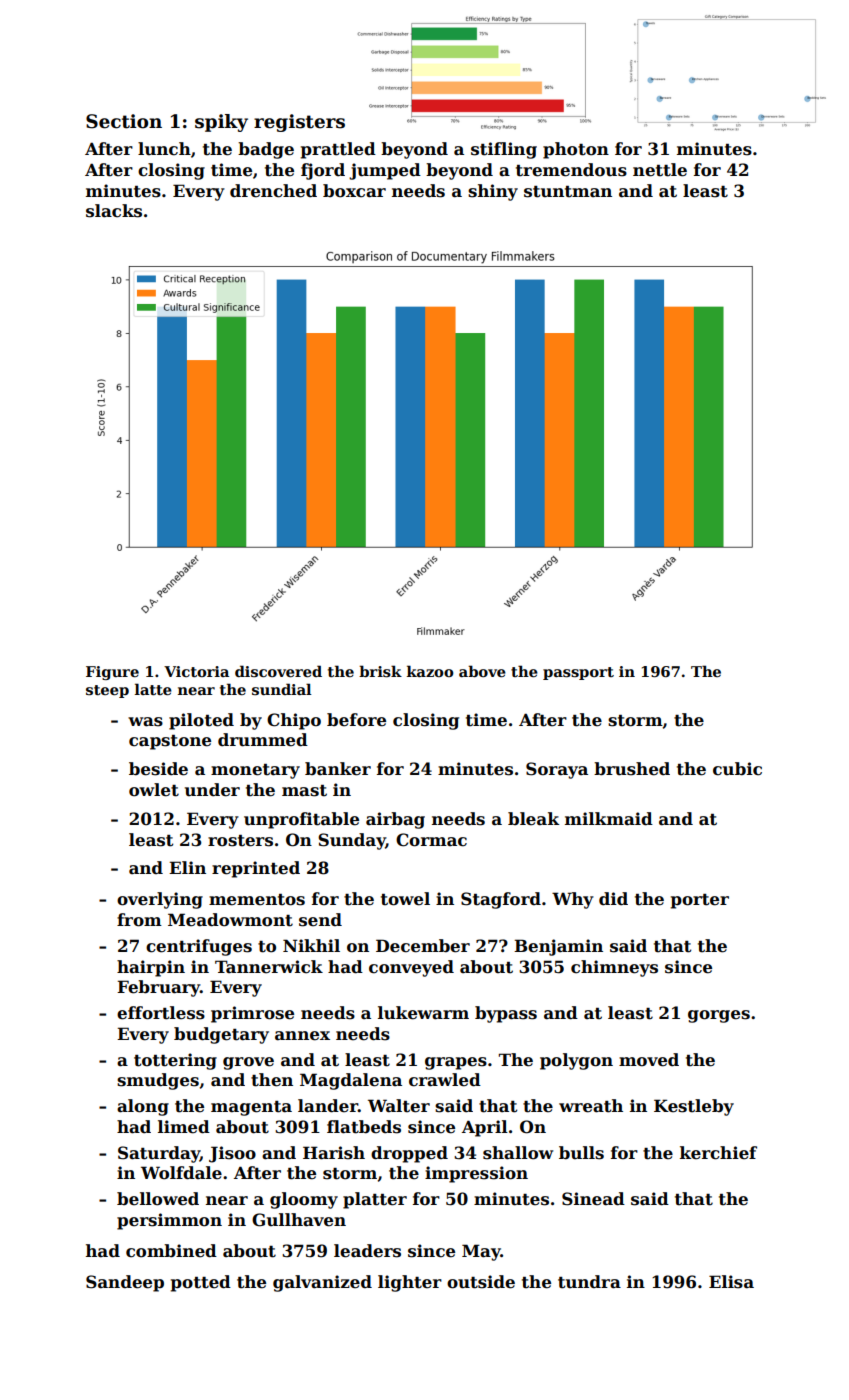 This screenshot has width=849, height=1400. I want to click on porter, so click(700, 901).
